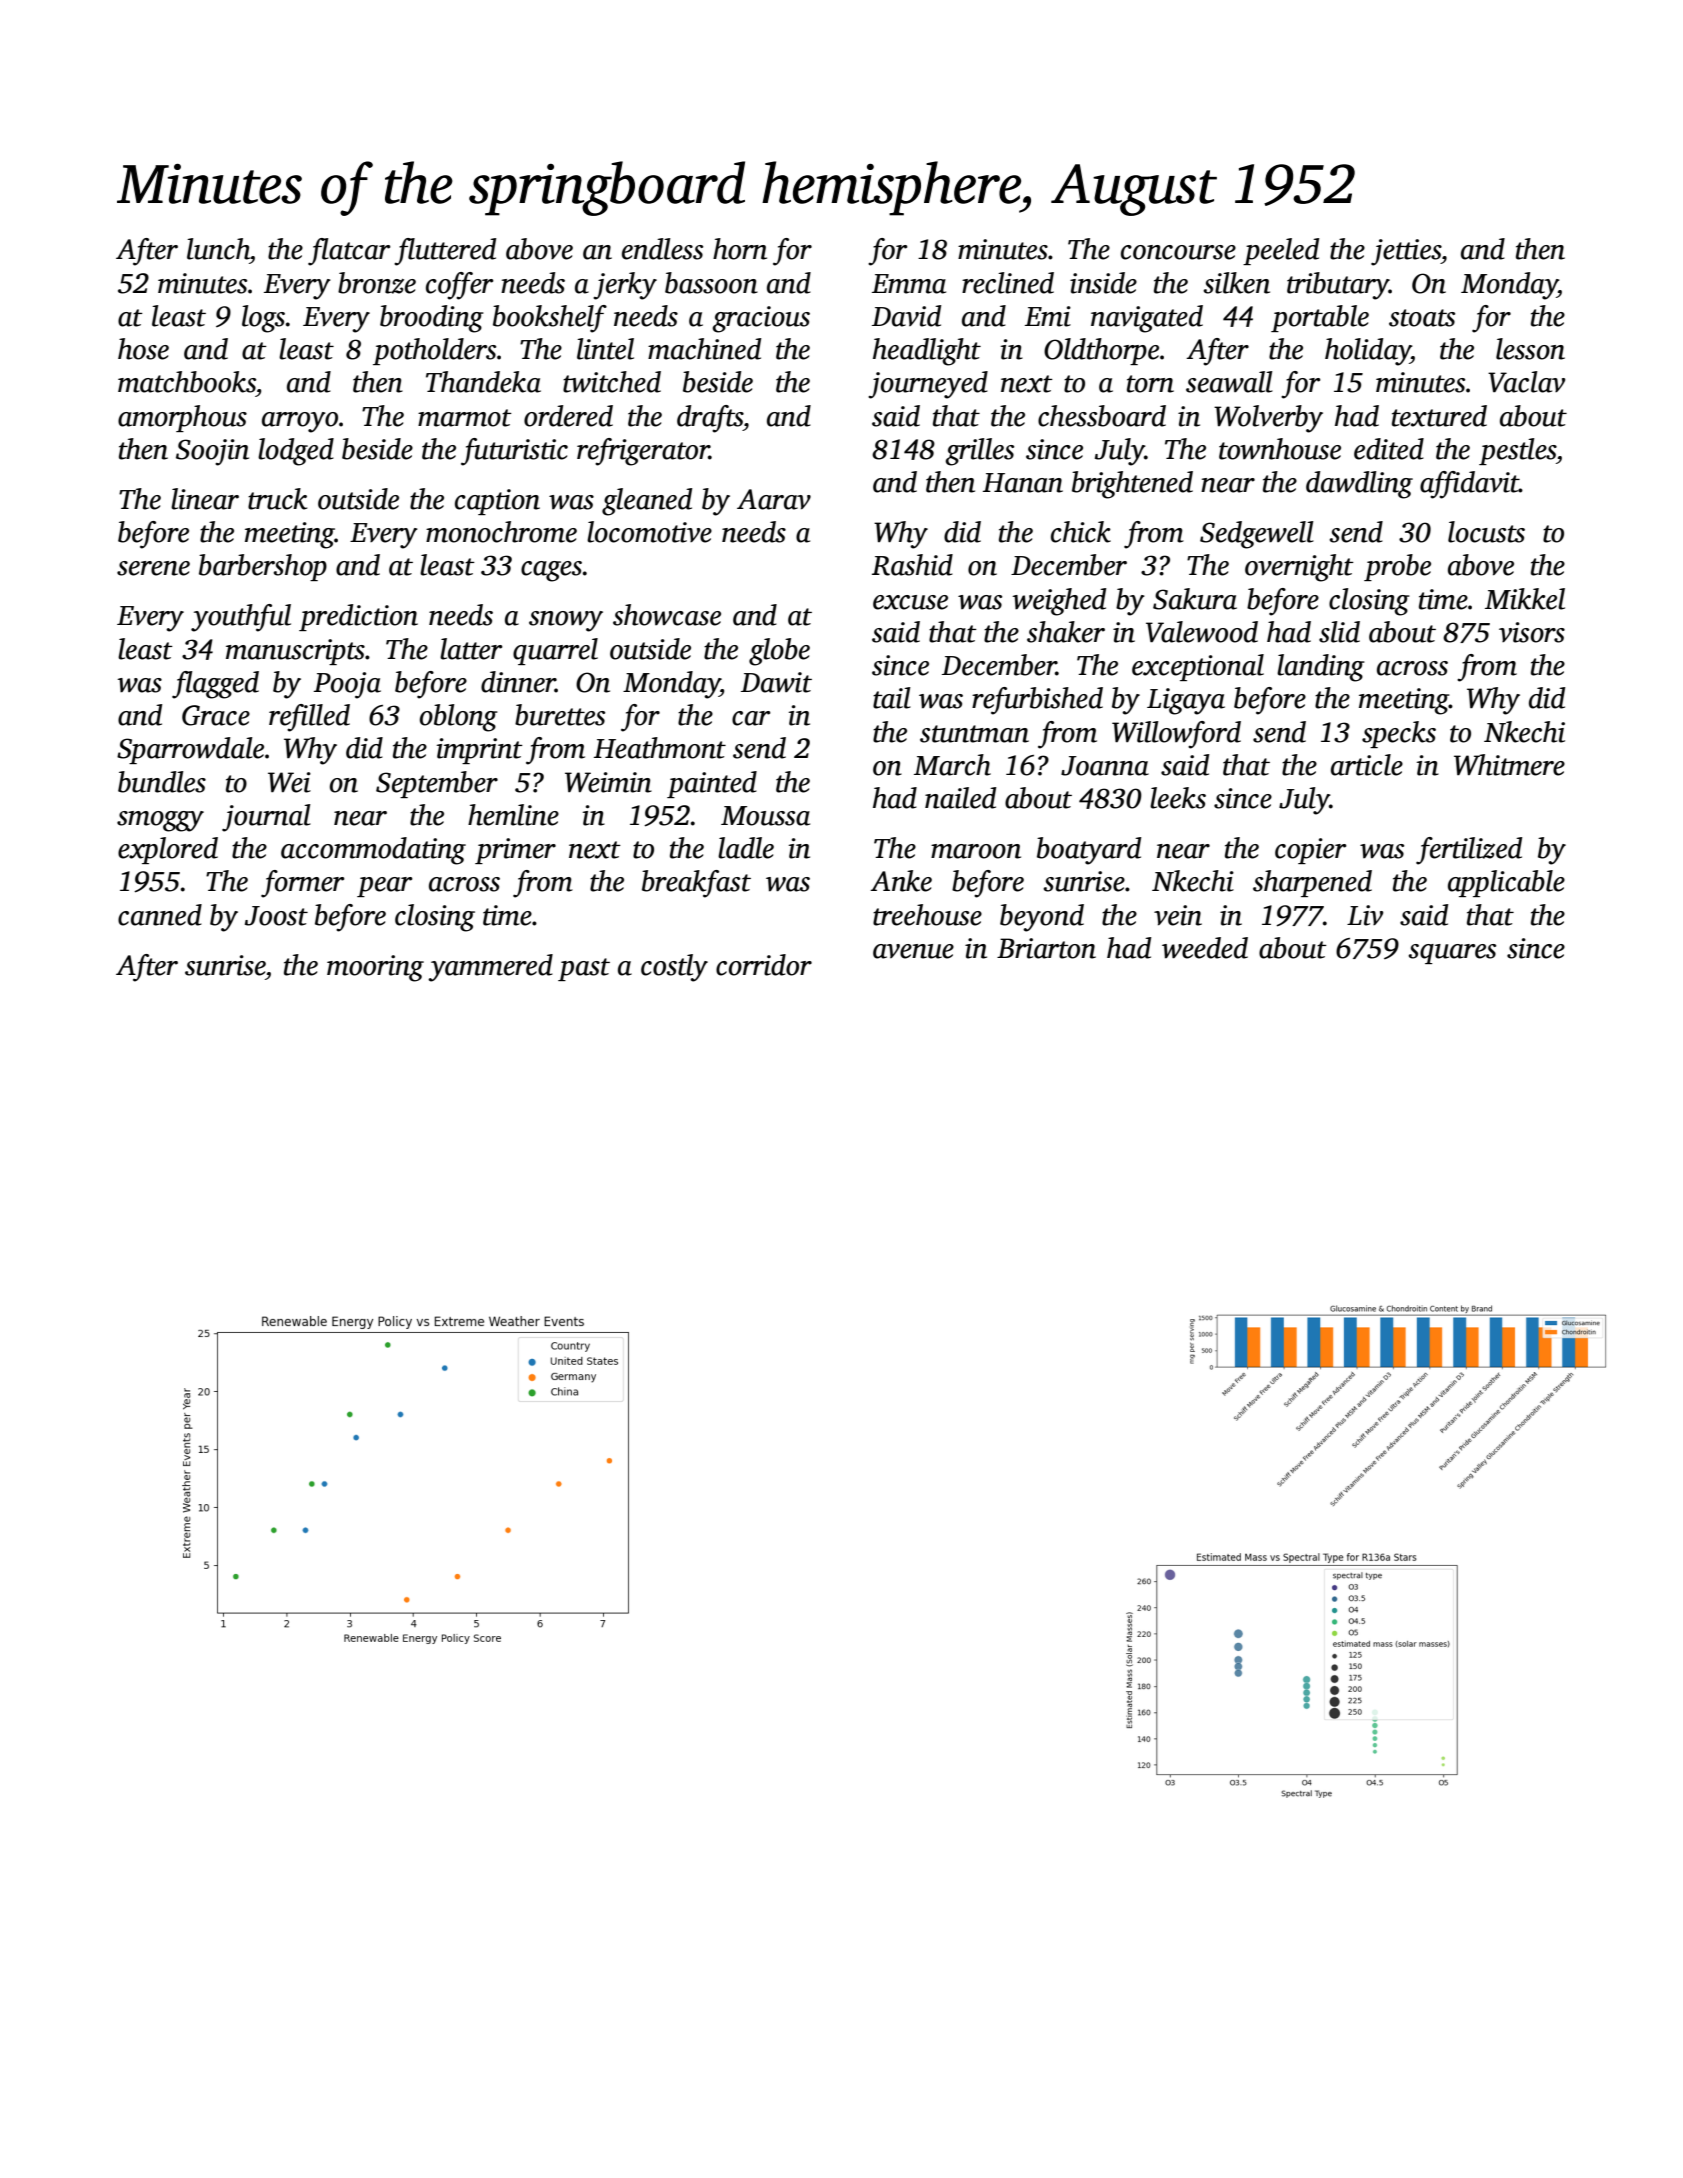 The width and height of the image is (1683, 2178). I want to click on Mikkel, so click(1525, 599).
